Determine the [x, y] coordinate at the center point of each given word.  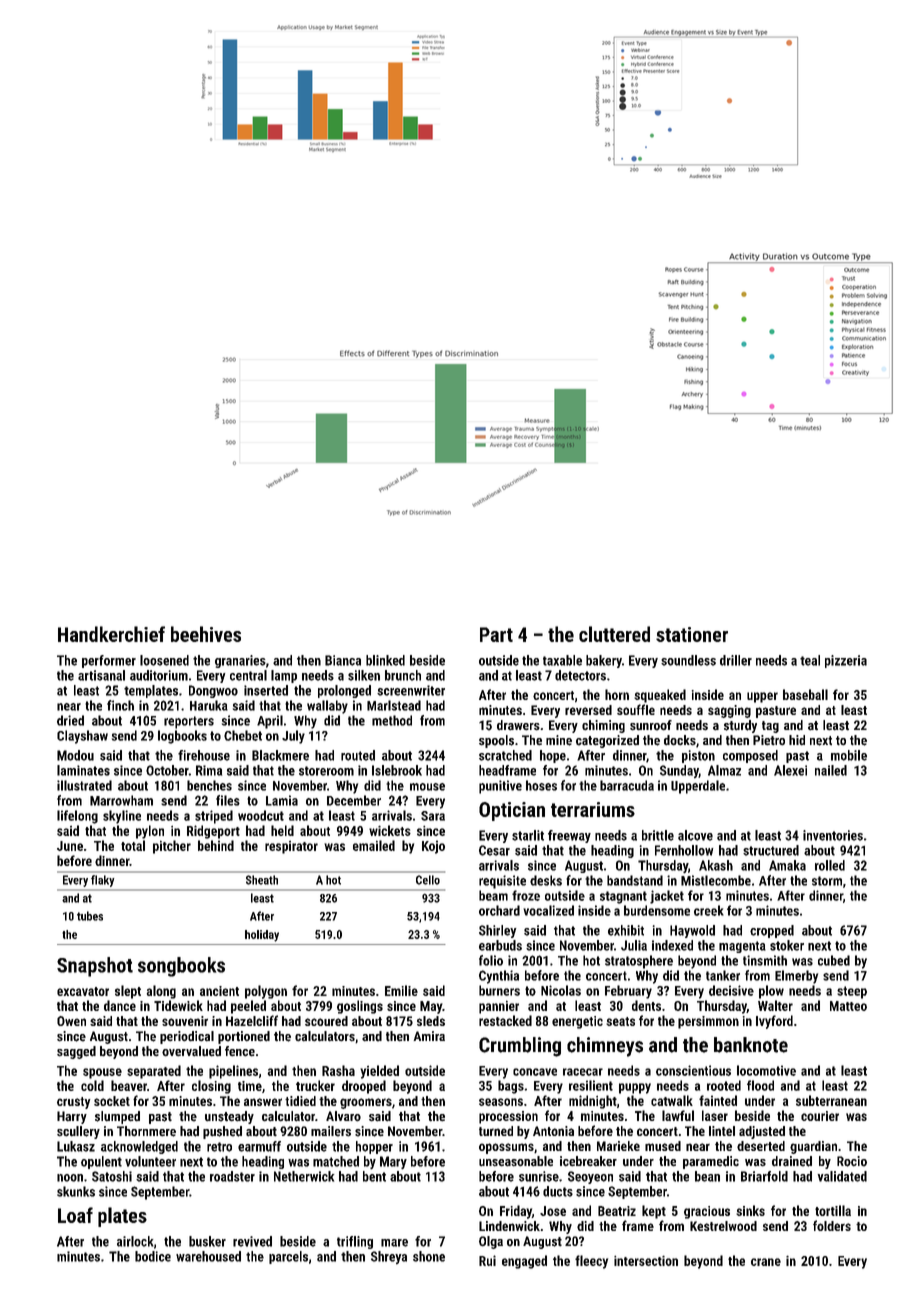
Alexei [790, 770]
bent [374, 1176]
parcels [288, 1257]
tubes [90, 916]
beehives [206, 634]
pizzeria [846, 661]
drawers [518, 725]
